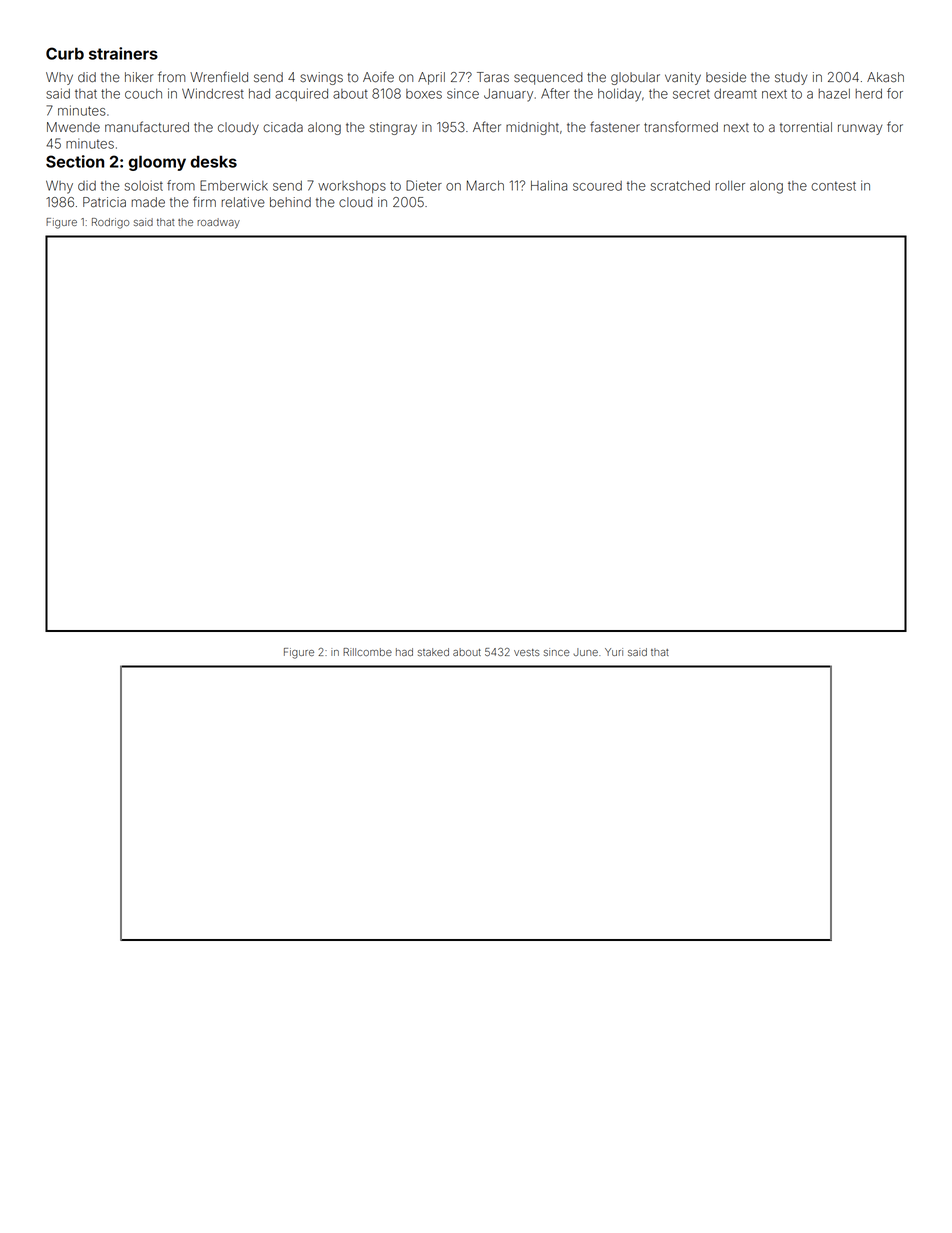 This screenshot has height=1233, width=952. What do you see at coordinates (614, 652) in the screenshot?
I see `Yuri` at bounding box center [614, 652].
